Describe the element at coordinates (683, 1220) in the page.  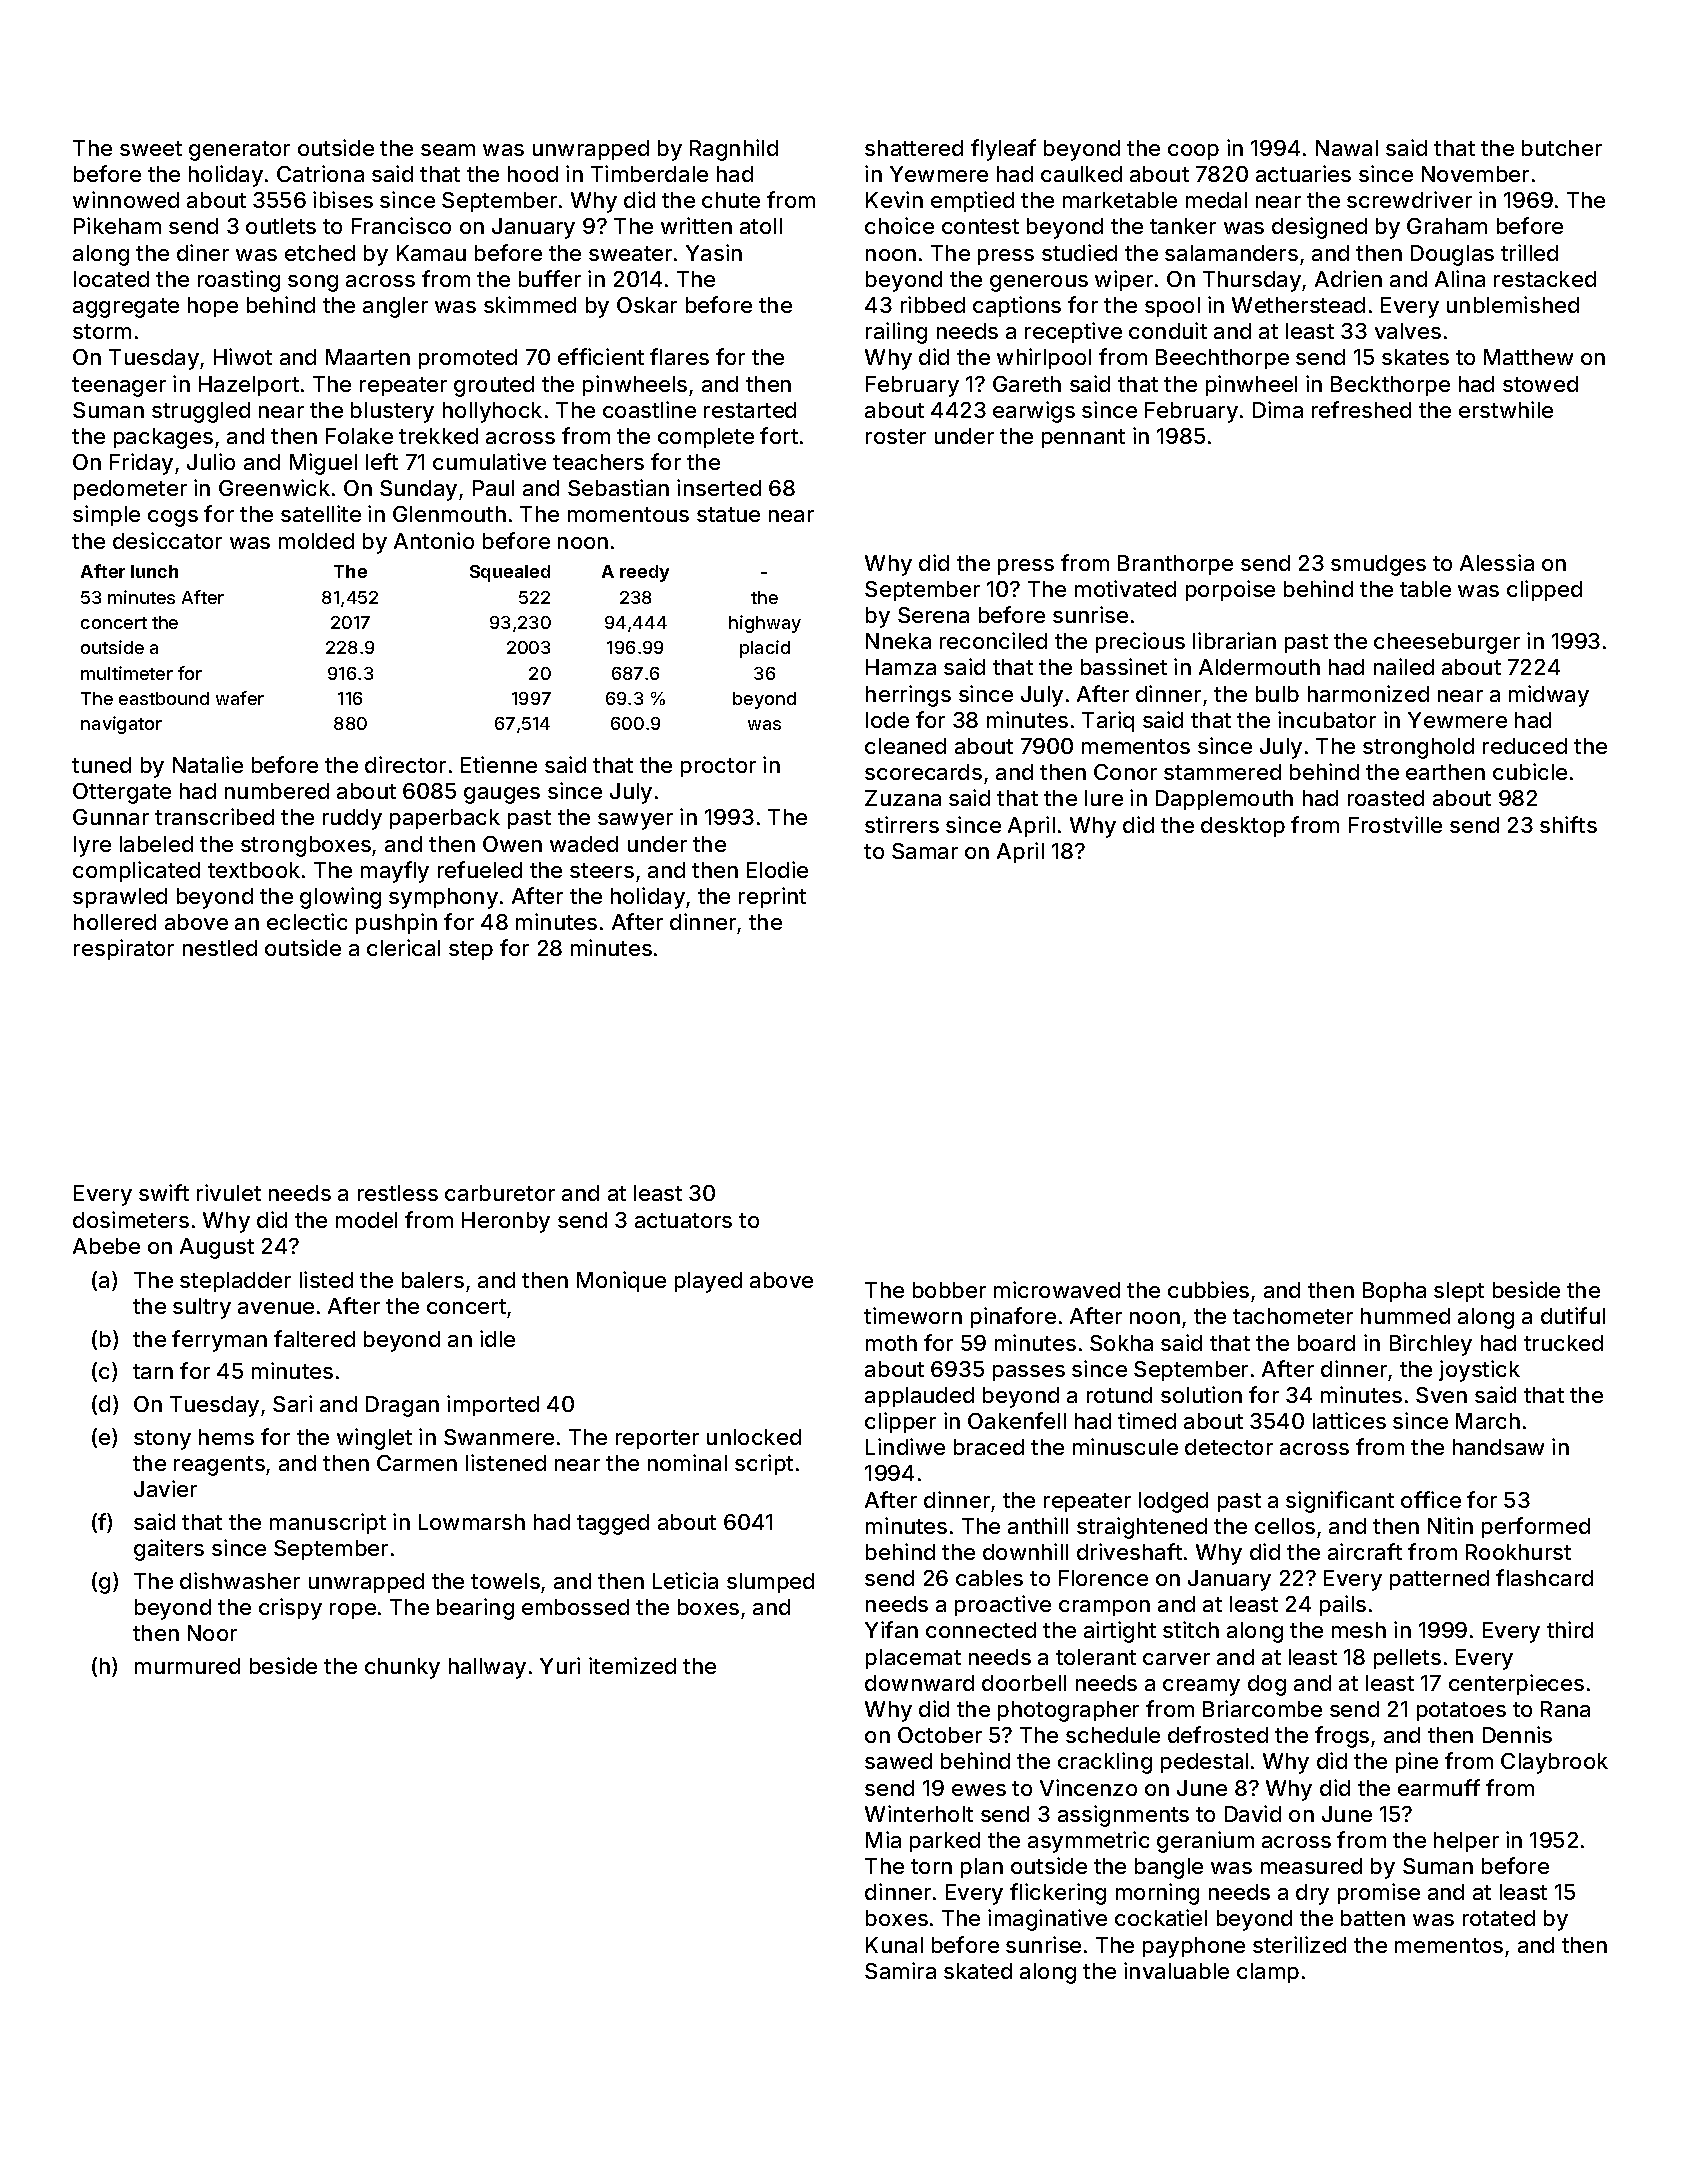
I see `actuators` at that location.
